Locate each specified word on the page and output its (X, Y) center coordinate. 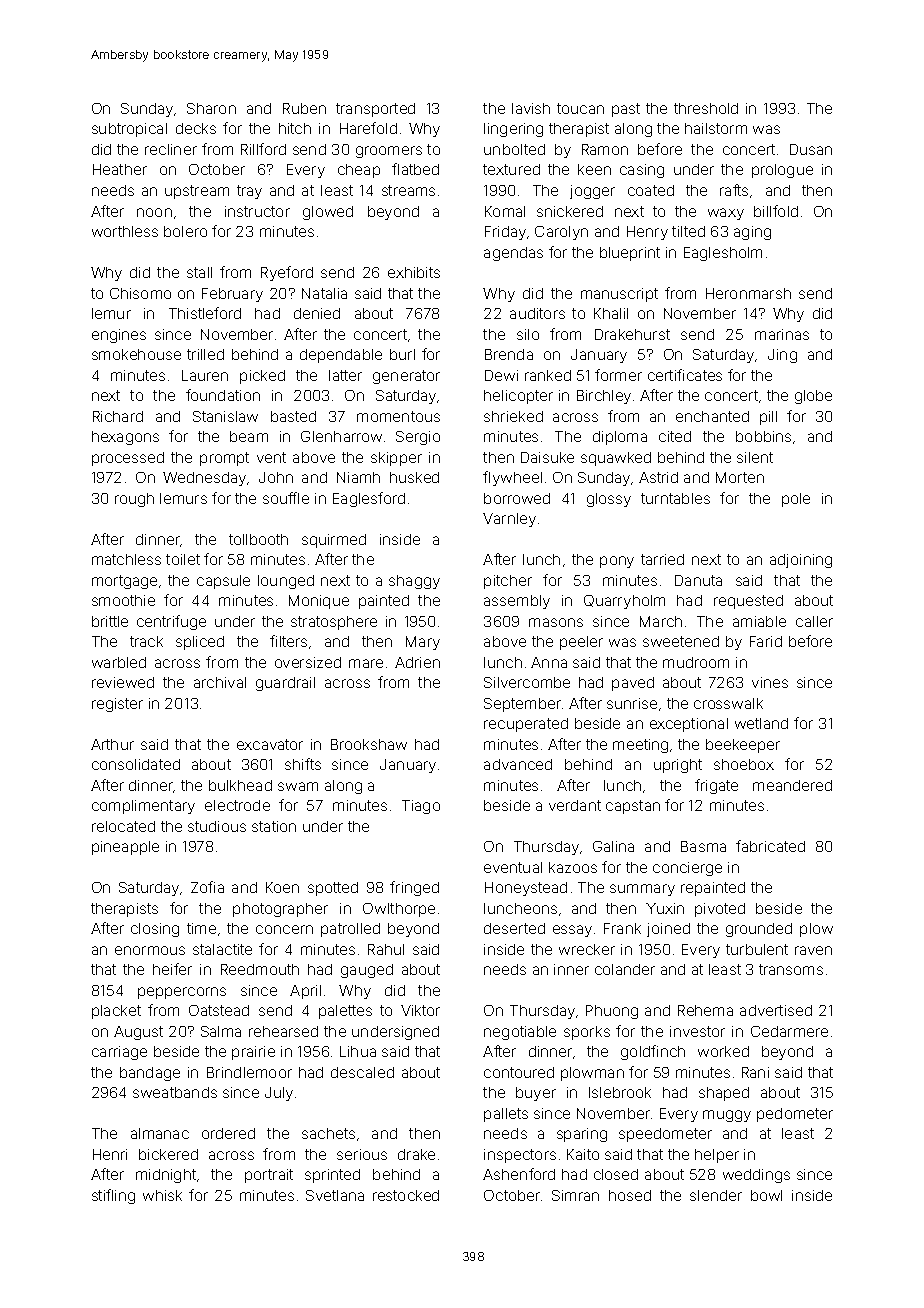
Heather (120, 169)
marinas (782, 334)
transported (375, 110)
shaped (724, 1094)
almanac (160, 1133)
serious (362, 1154)
